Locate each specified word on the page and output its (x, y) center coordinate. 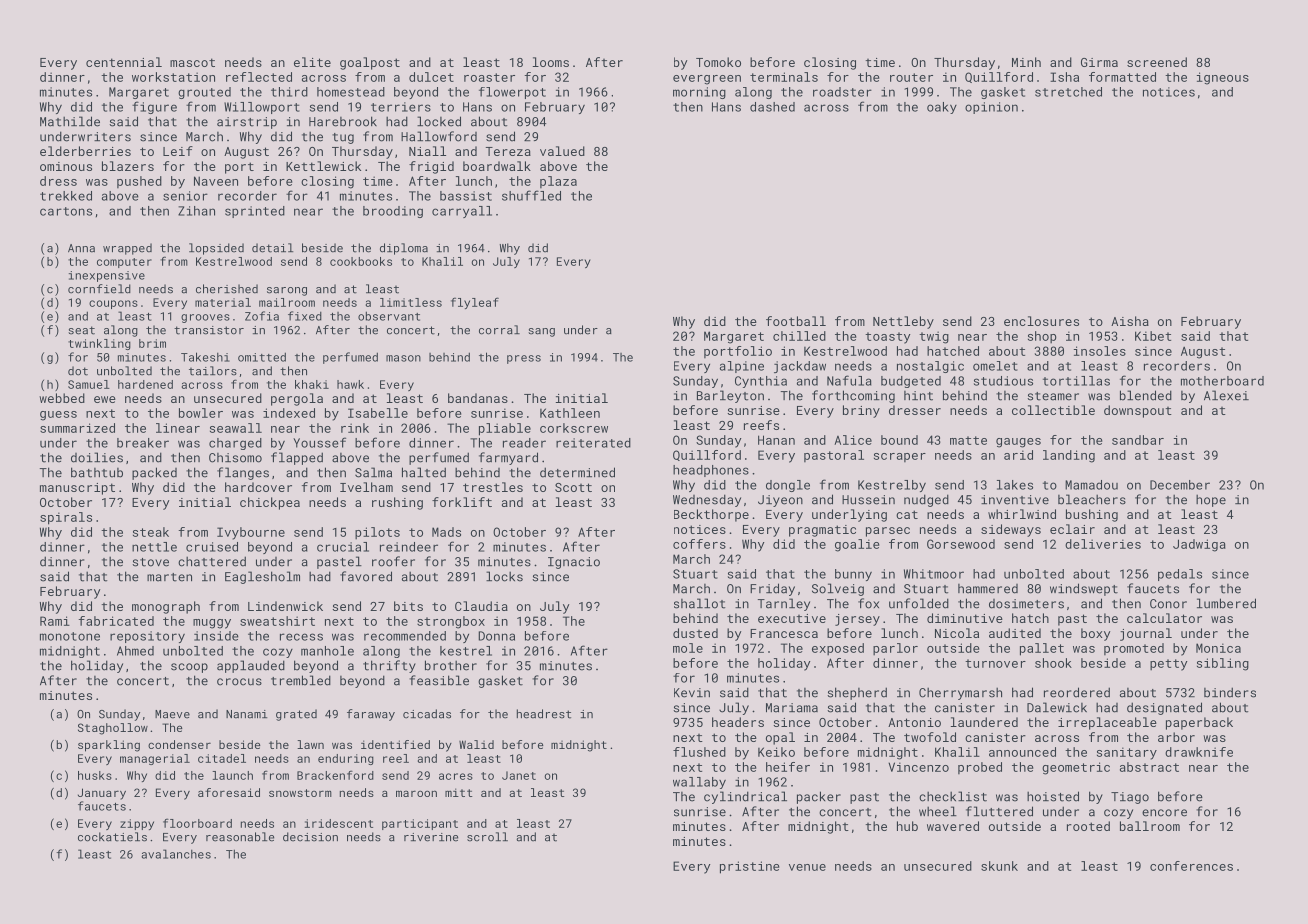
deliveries (1103, 544)
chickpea (270, 503)
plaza (558, 182)
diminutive (965, 618)
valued (562, 151)
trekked (66, 196)
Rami (55, 621)
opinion (991, 108)
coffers (699, 544)
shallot (700, 603)
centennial (124, 62)
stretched (1068, 92)
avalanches (176, 854)
